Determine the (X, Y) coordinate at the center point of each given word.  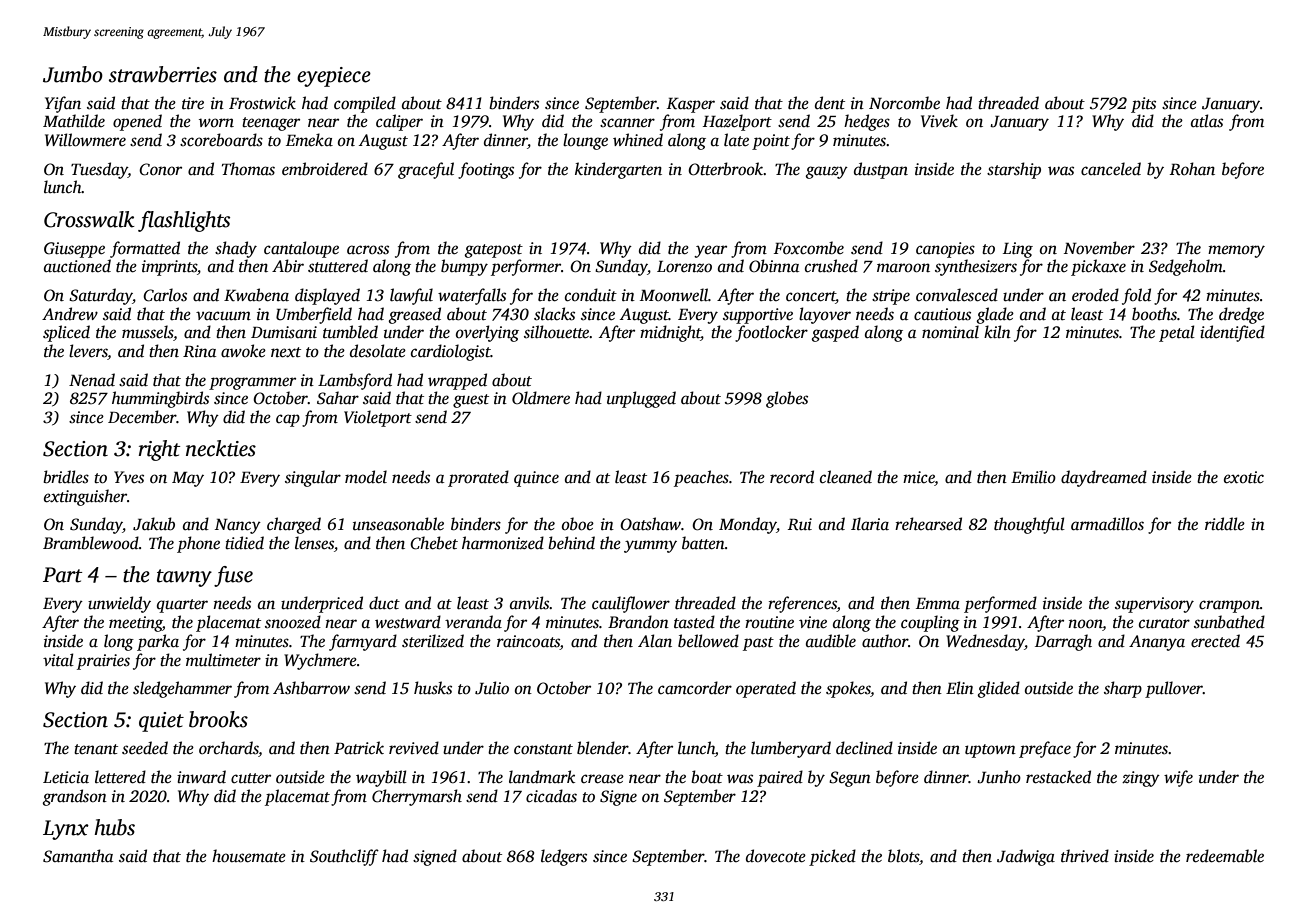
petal (1177, 333)
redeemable (1225, 856)
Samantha (78, 856)
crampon (1229, 606)
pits (1143, 105)
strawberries (163, 74)
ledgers (564, 857)
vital (58, 660)
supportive (758, 316)
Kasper (691, 105)
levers (88, 352)
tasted (694, 622)
